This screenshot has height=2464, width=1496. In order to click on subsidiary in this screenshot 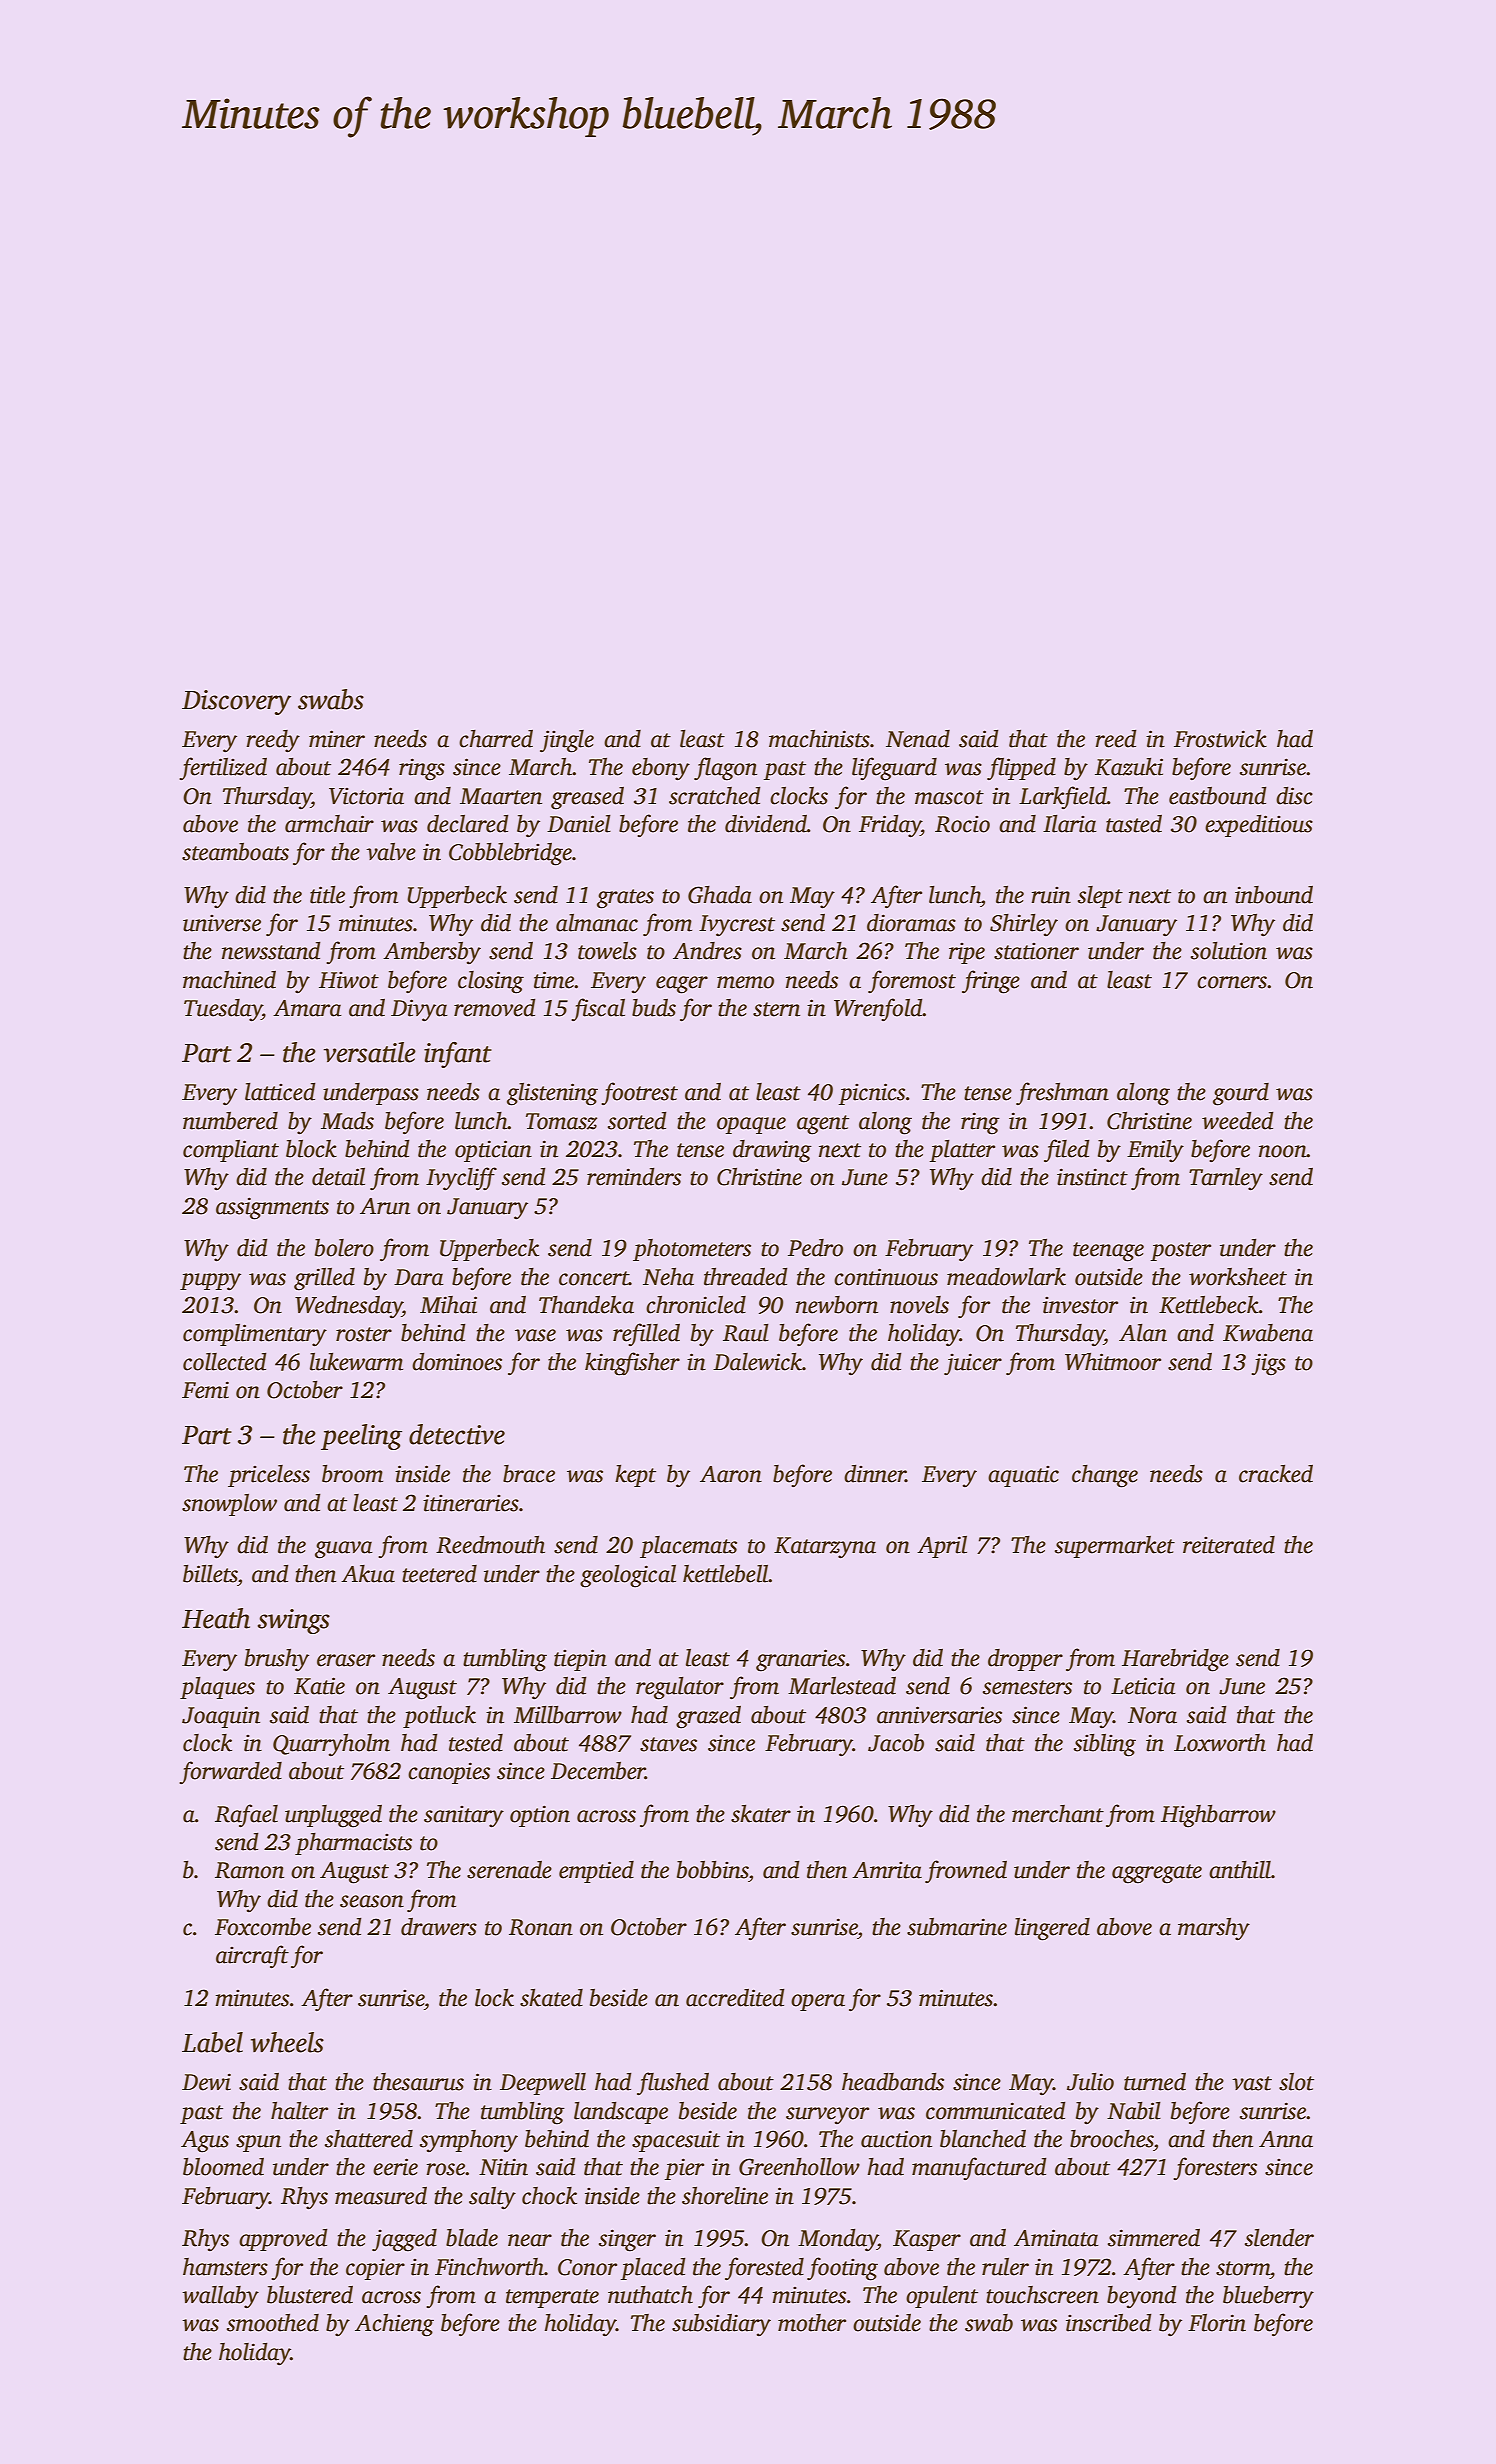, I will do `click(721, 2325)`.
